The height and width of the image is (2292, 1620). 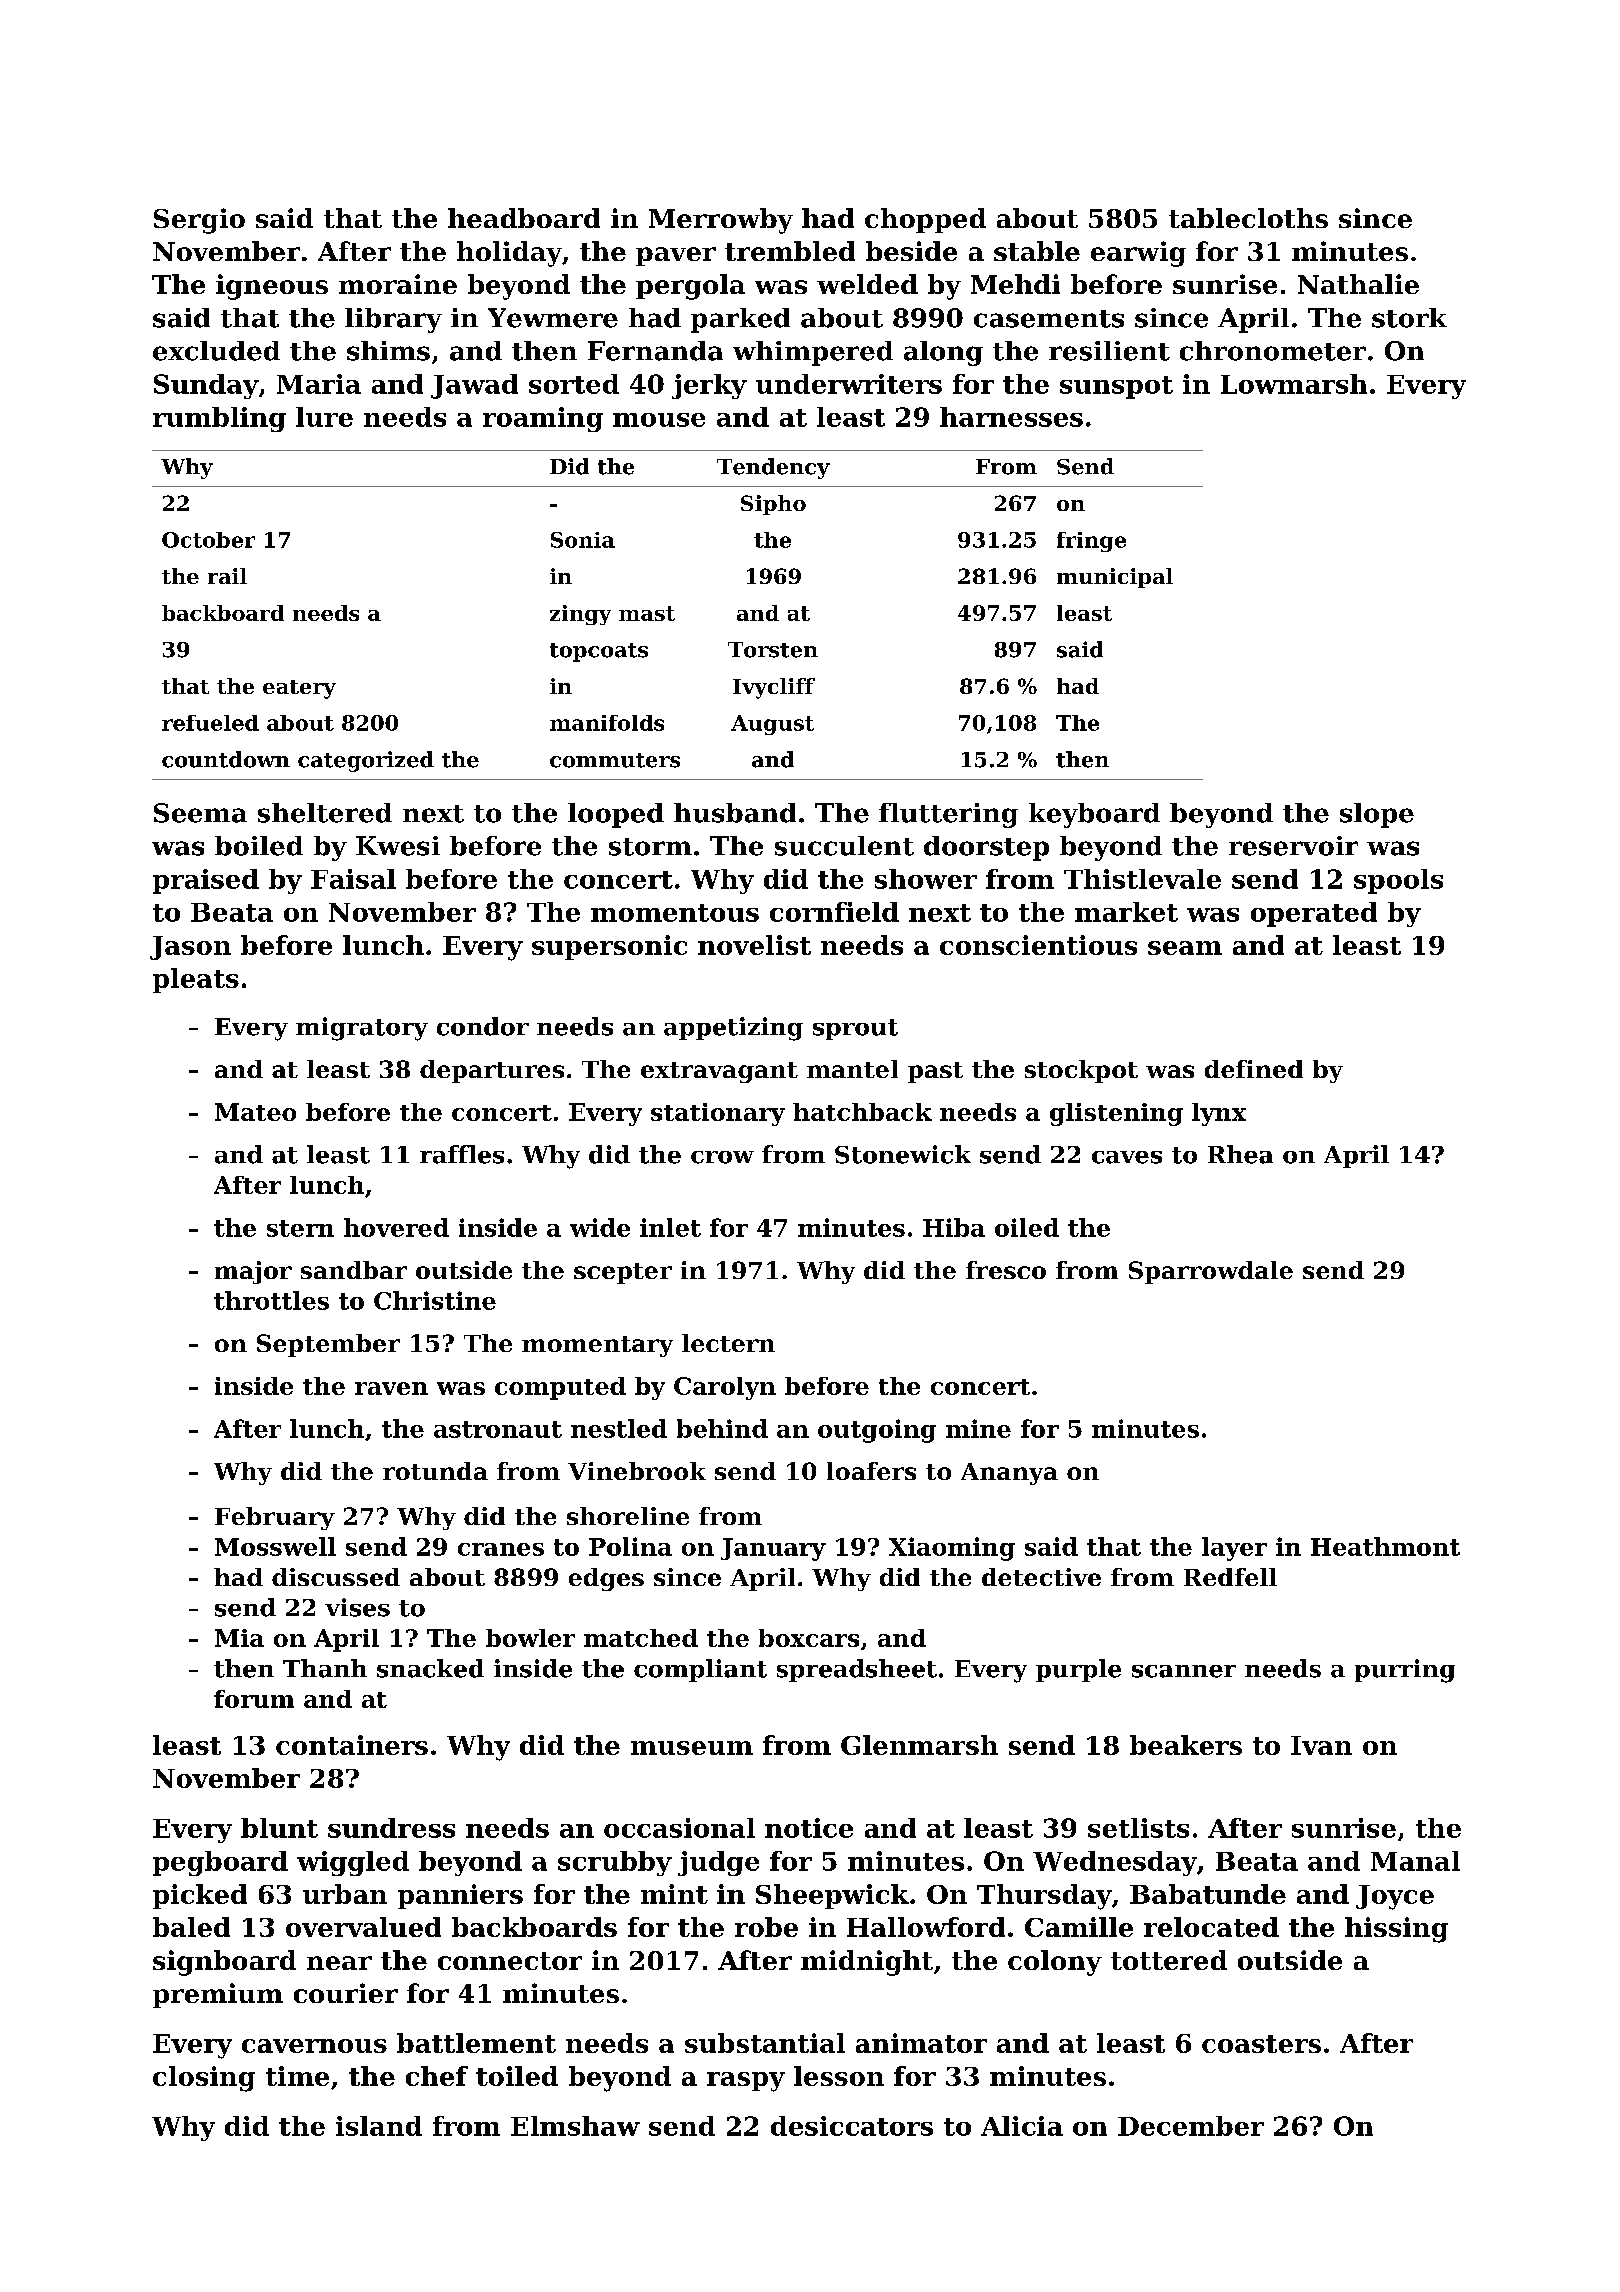 What do you see at coordinates (925, 220) in the image?
I see `chopped` at bounding box center [925, 220].
